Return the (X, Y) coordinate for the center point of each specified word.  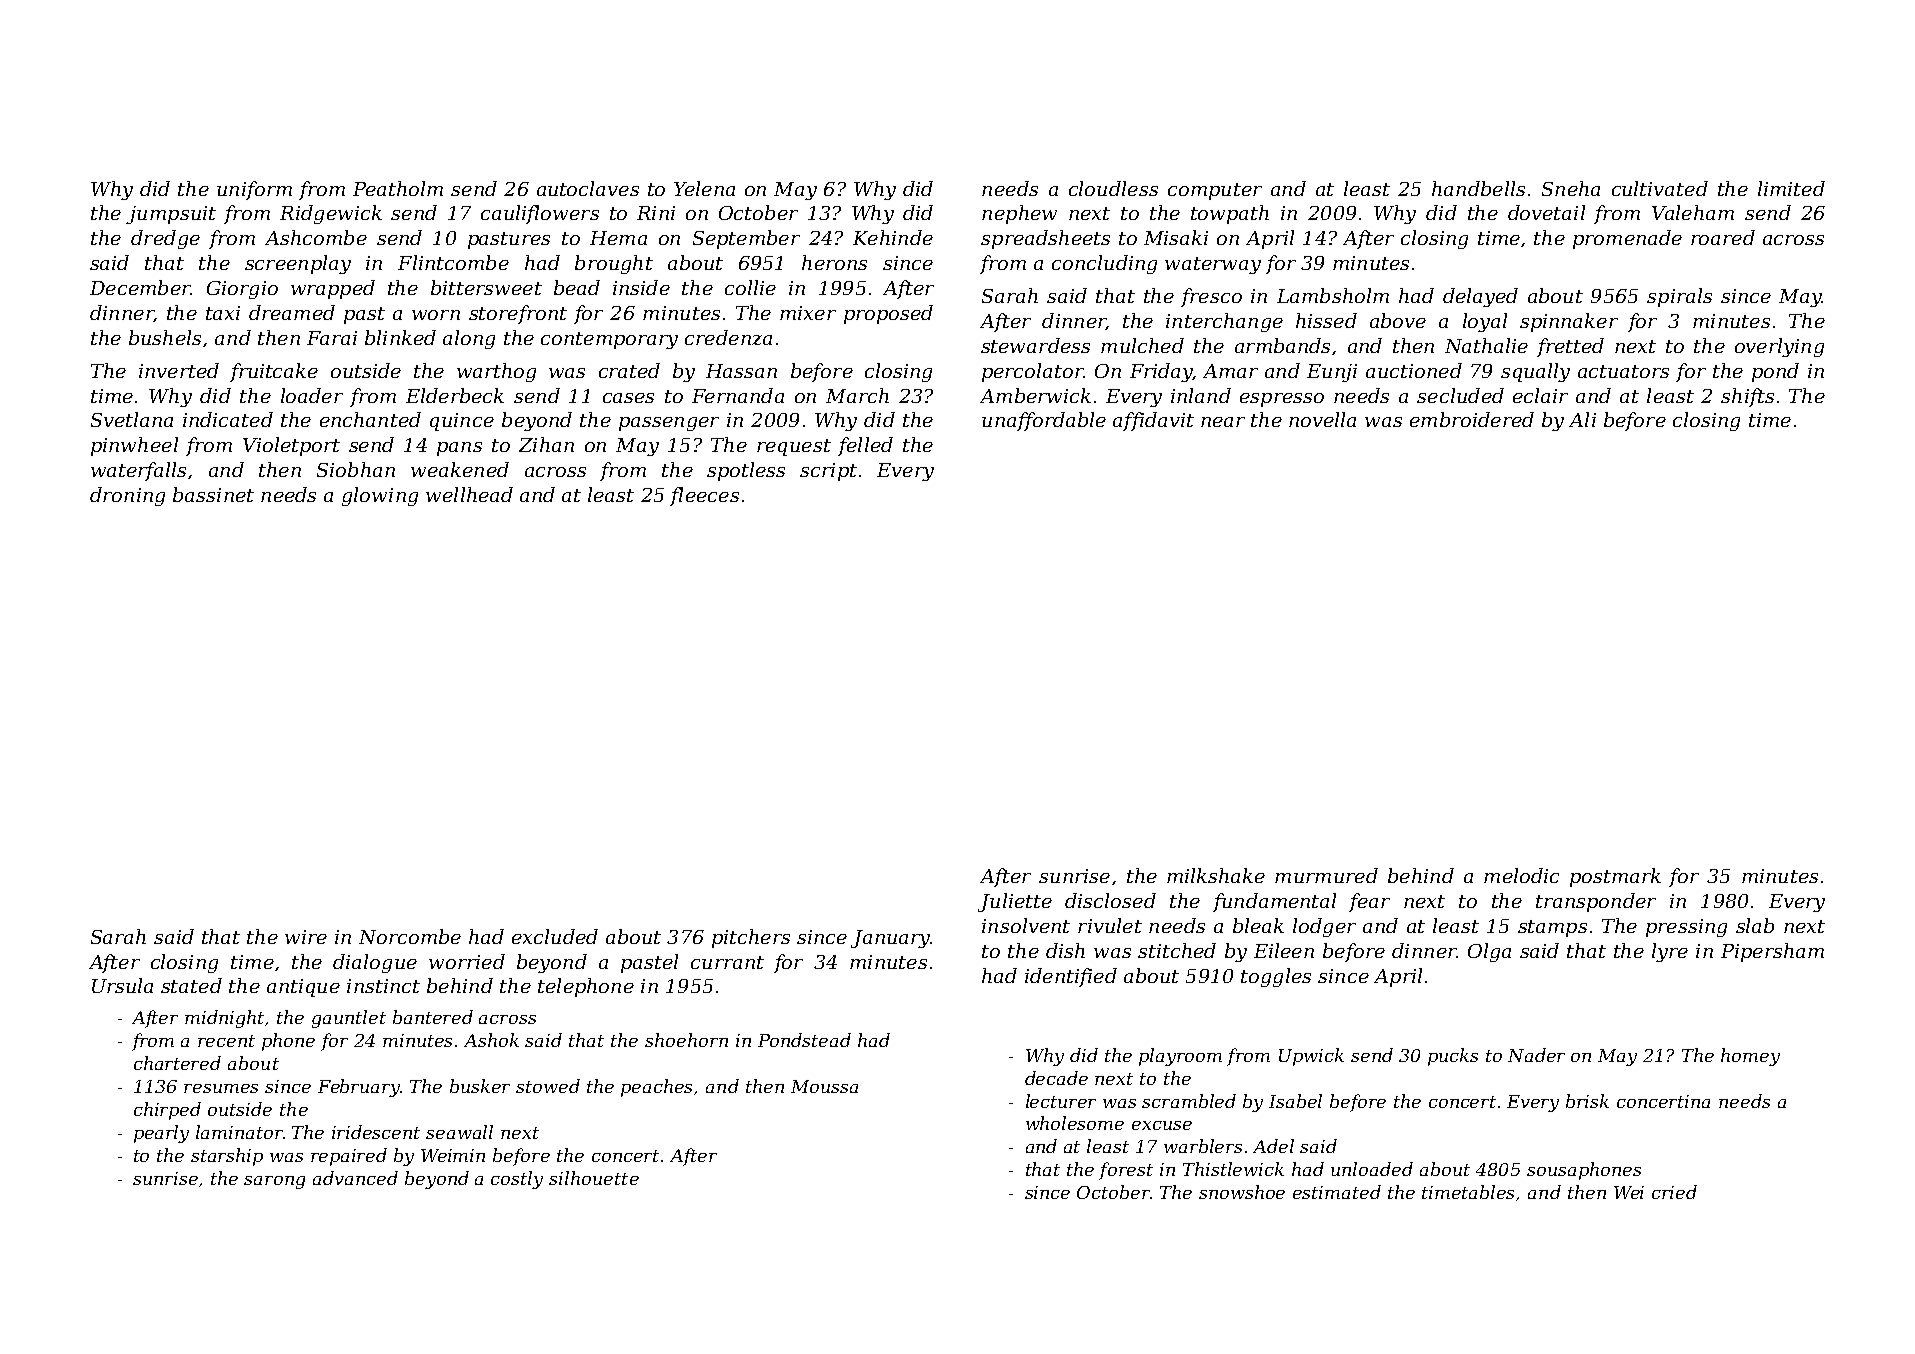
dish (1065, 950)
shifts (1747, 397)
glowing (380, 496)
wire (306, 937)
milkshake (1216, 875)
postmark (1615, 877)
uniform (254, 190)
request (794, 447)
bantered (433, 1017)
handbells (1478, 188)
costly (517, 1180)
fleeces (704, 496)
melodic (1521, 875)
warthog (496, 372)
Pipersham (1772, 952)
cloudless (1113, 188)
